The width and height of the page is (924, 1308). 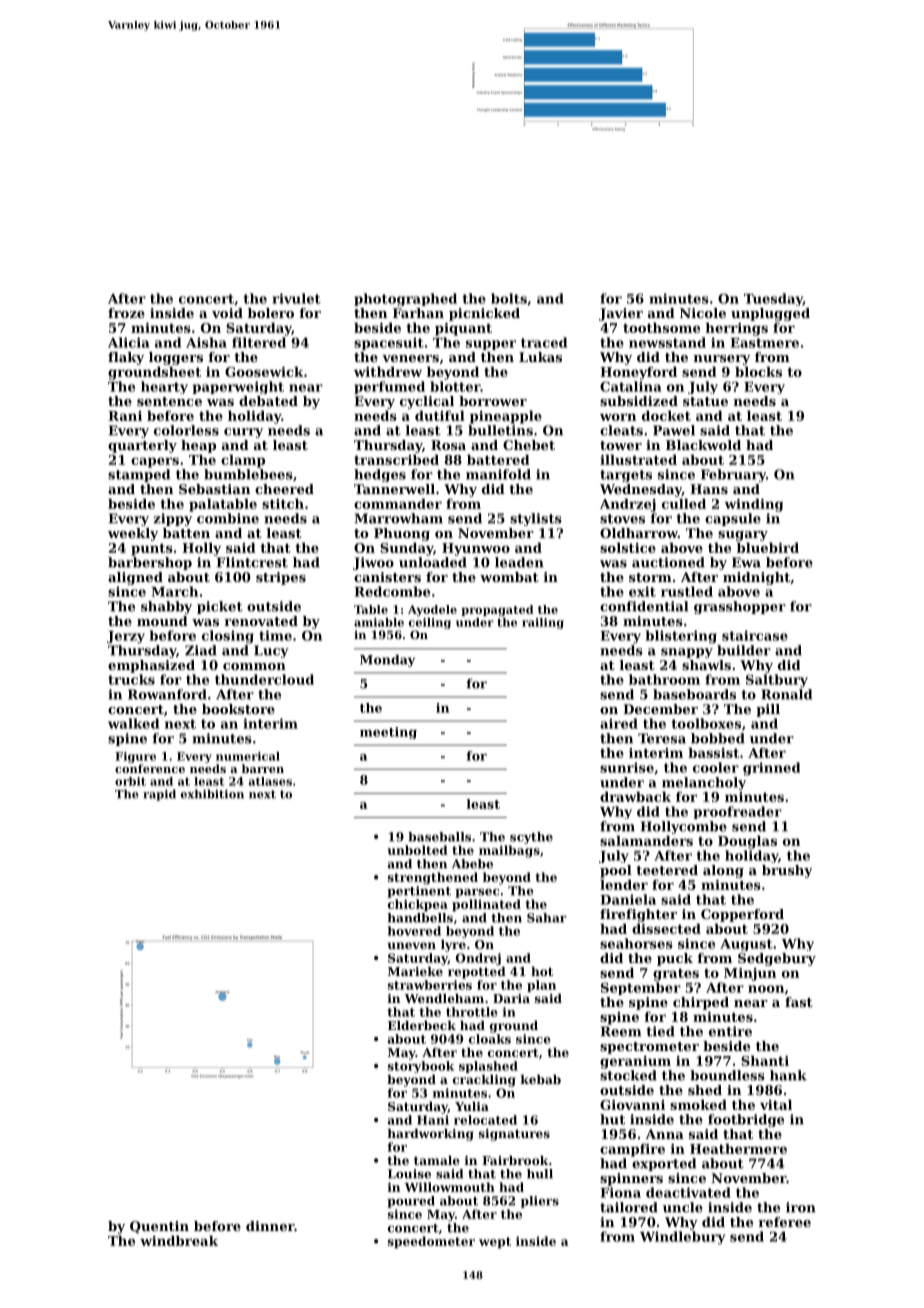 What do you see at coordinates (531, 838) in the page?
I see `scythe` at bounding box center [531, 838].
